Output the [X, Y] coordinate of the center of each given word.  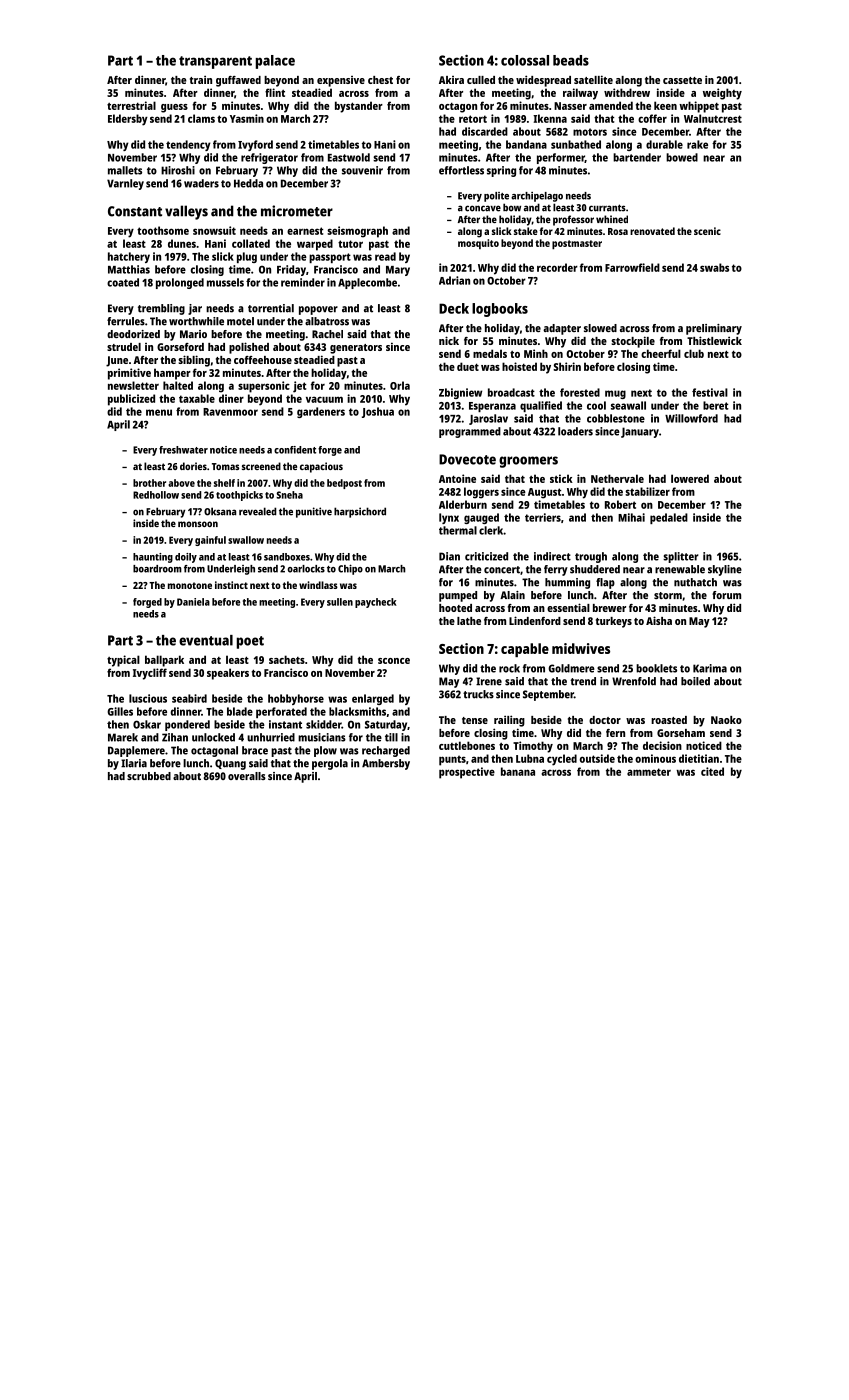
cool [596, 405]
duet [468, 366]
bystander [359, 107]
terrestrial [131, 105]
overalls [247, 776]
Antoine [457, 478]
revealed [257, 511]
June [117, 361]
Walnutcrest [713, 118]
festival [710, 392]
